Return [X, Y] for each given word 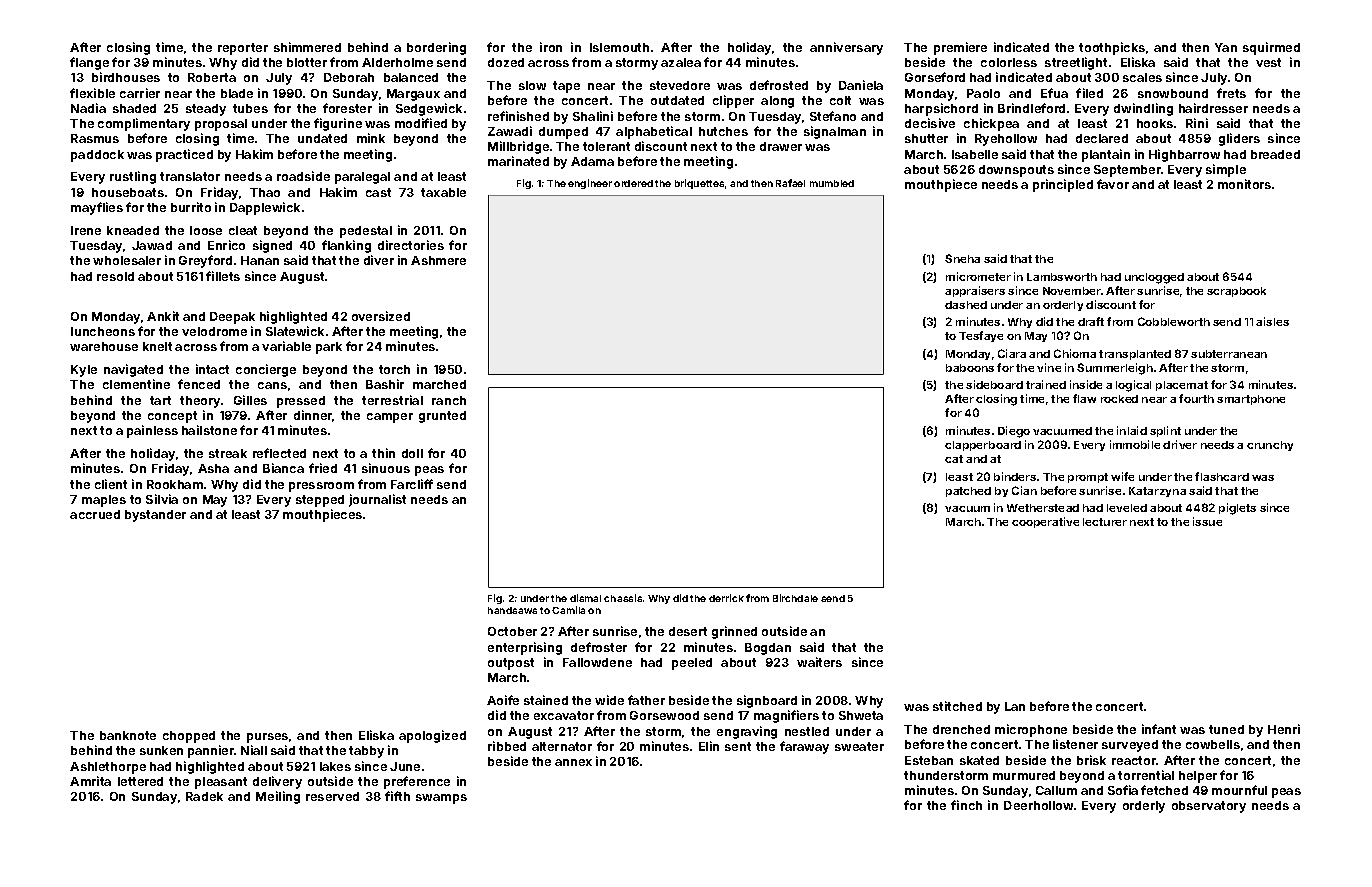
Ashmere [438, 260]
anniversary [846, 48]
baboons [970, 368]
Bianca [283, 468]
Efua [1054, 93]
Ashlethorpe [108, 768]
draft [1091, 321]
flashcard [1222, 476]
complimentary [144, 124]
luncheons [103, 331]
